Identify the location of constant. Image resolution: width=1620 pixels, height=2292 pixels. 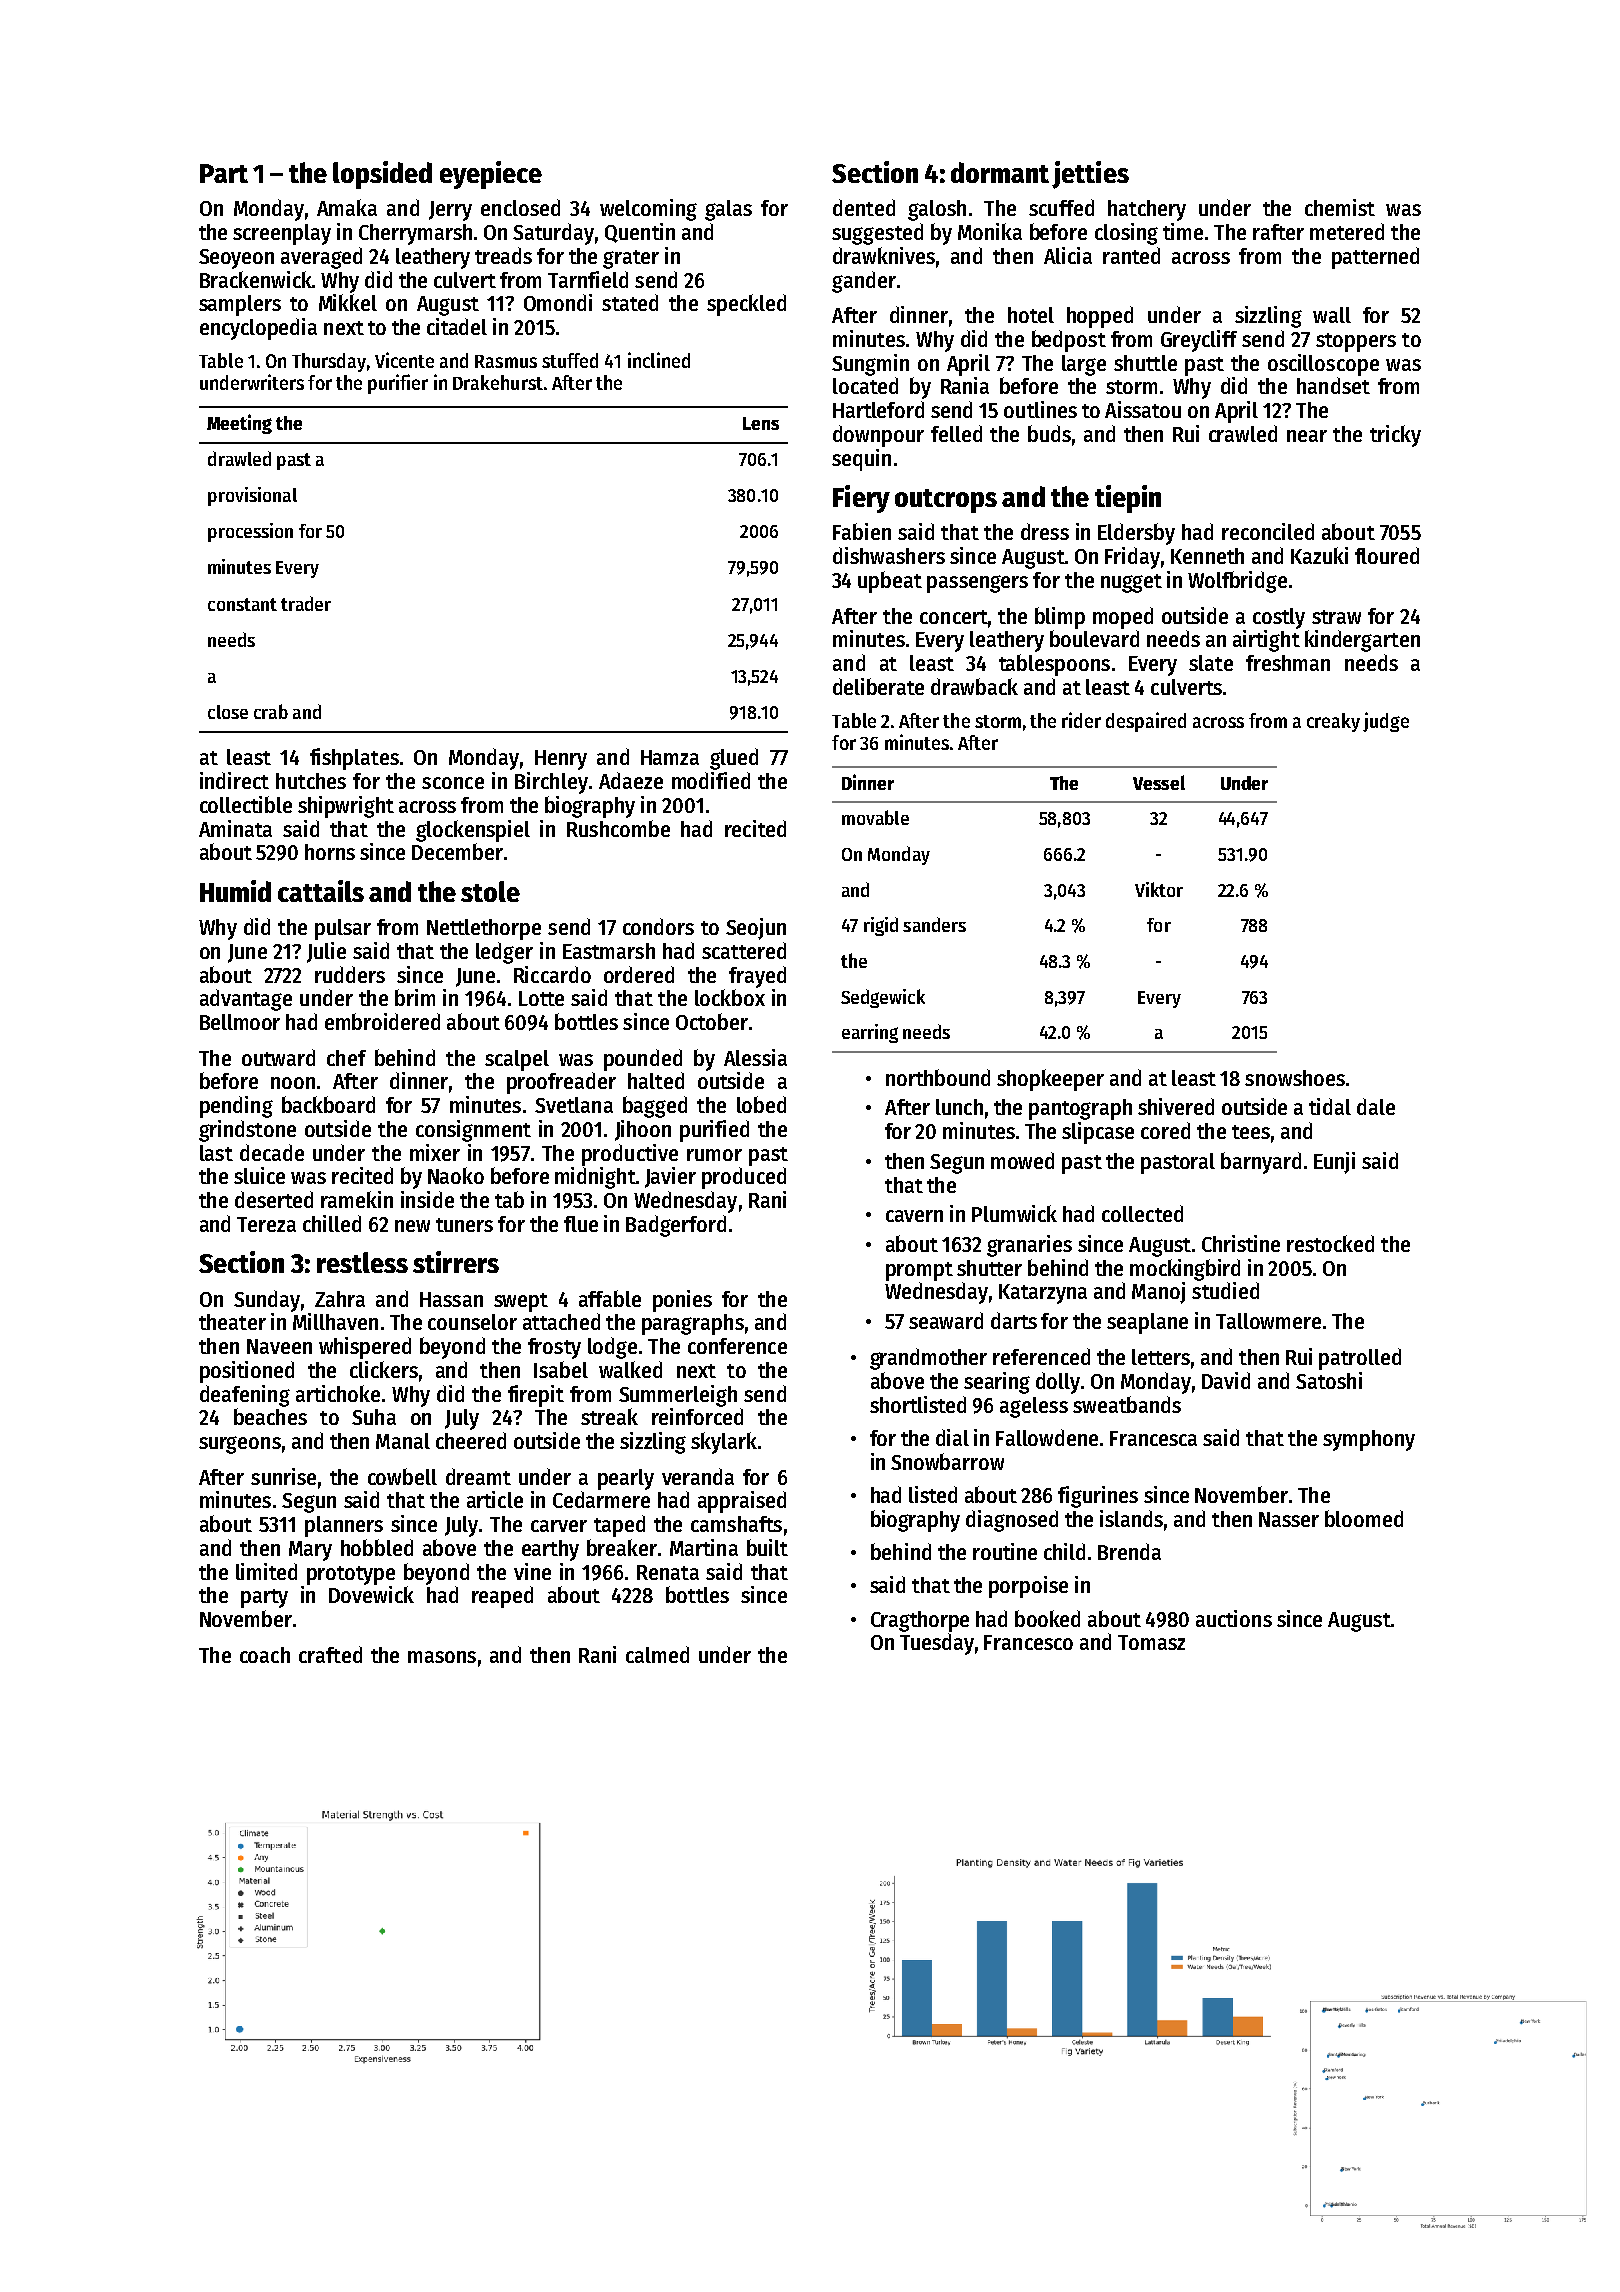
(242, 604).
